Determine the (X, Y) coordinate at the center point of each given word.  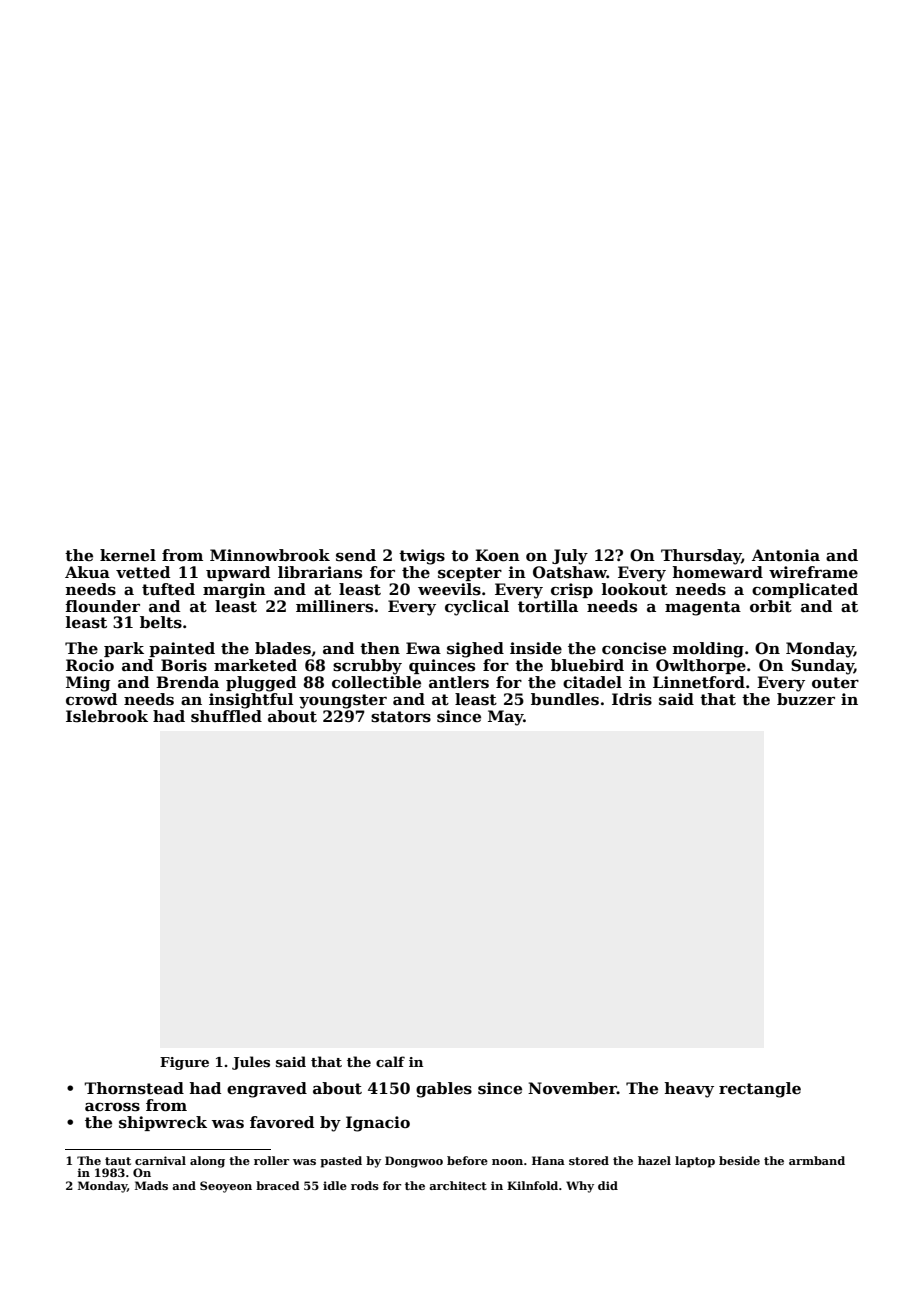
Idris (632, 699)
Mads (151, 1185)
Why (580, 1187)
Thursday (701, 557)
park (124, 649)
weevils (449, 589)
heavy (689, 1090)
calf (390, 1061)
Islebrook (107, 716)
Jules (251, 1063)
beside (739, 1160)
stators (401, 717)
